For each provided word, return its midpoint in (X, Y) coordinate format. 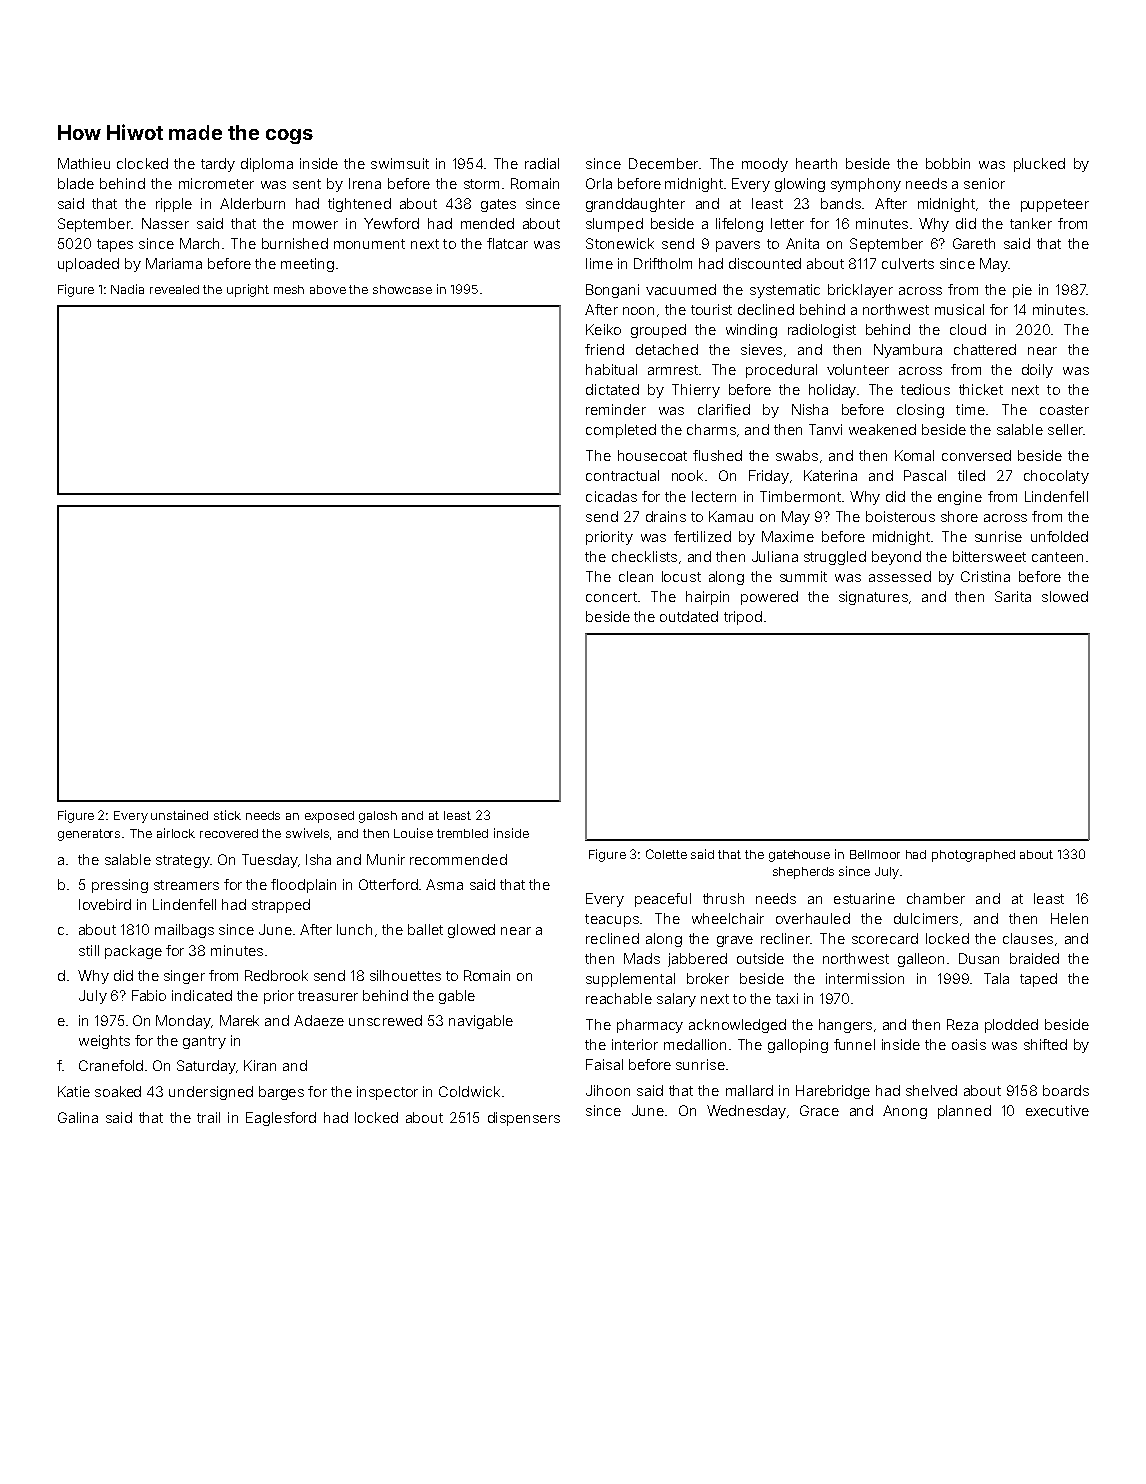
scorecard (885, 938)
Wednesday (746, 1112)
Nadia (127, 289)
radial (542, 163)
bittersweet (989, 556)
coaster (1064, 410)
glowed (471, 931)
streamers (186, 885)
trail (208, 1117)
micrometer (216, 183)
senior (984, 183)
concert (611, 597)
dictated (612, 389)
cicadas (611, 496)
